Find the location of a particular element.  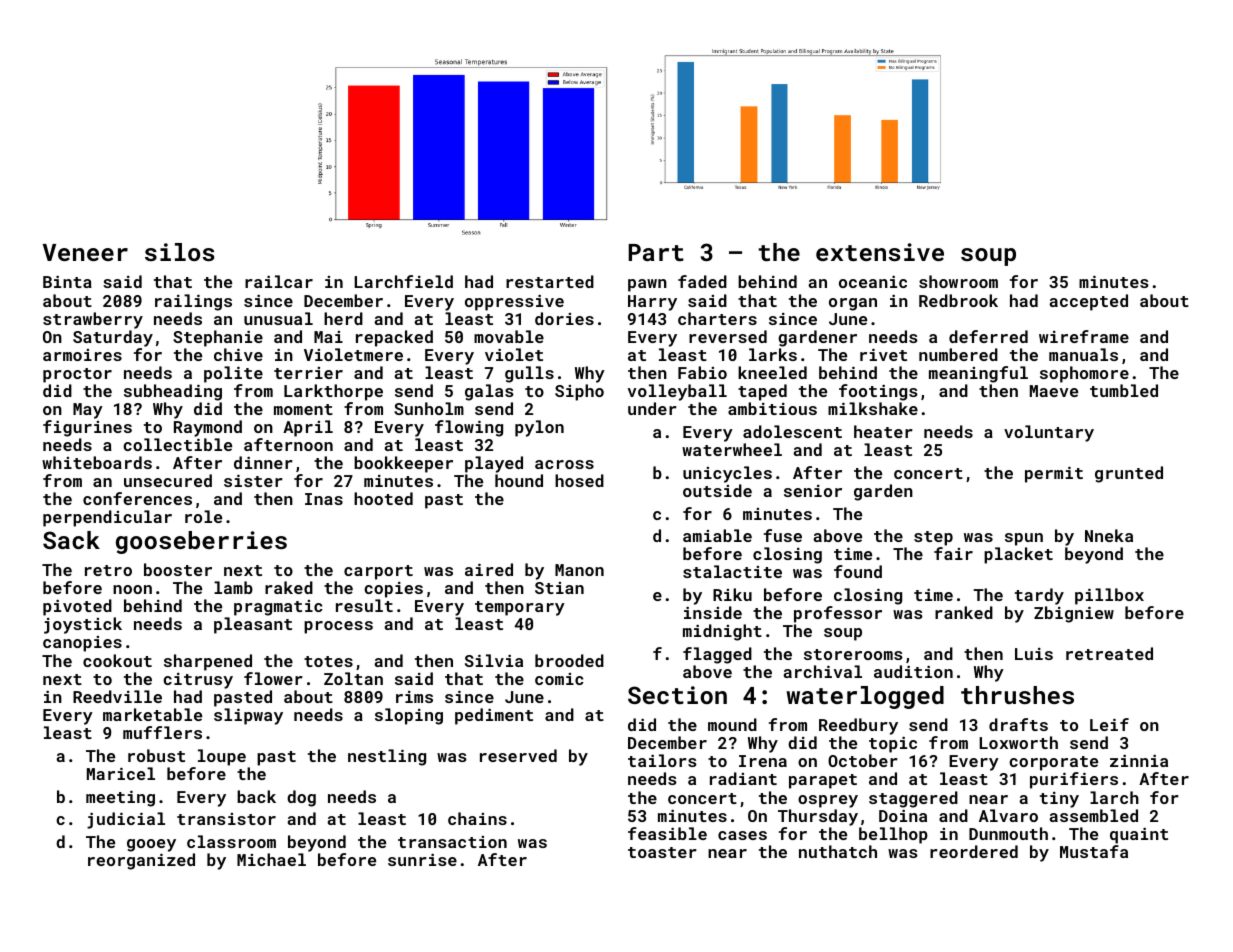

railcar is located at coordinates (279, 281).
